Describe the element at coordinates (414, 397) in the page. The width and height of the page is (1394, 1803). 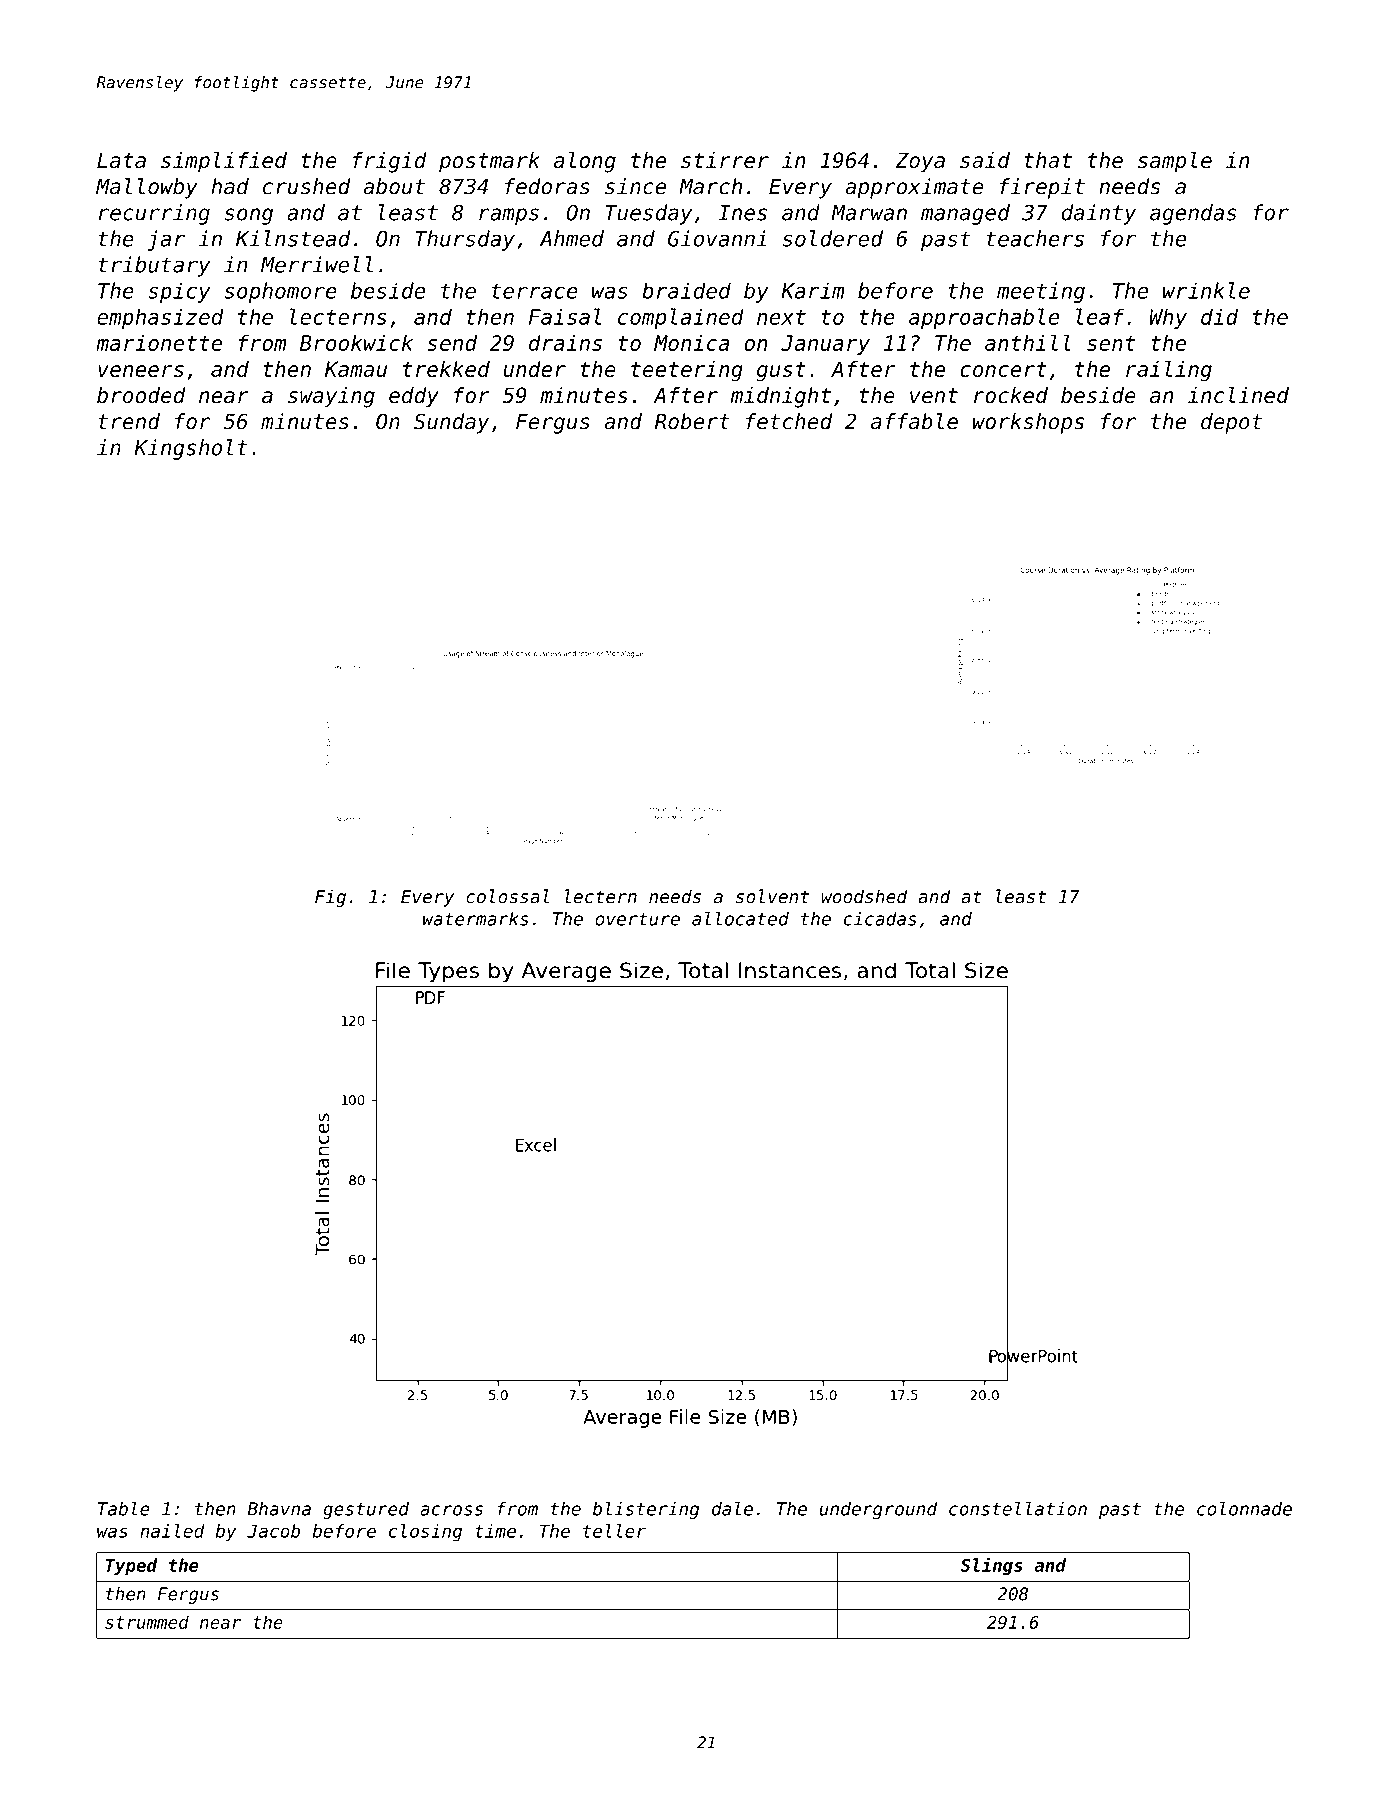
I see `eddy` at that location.
